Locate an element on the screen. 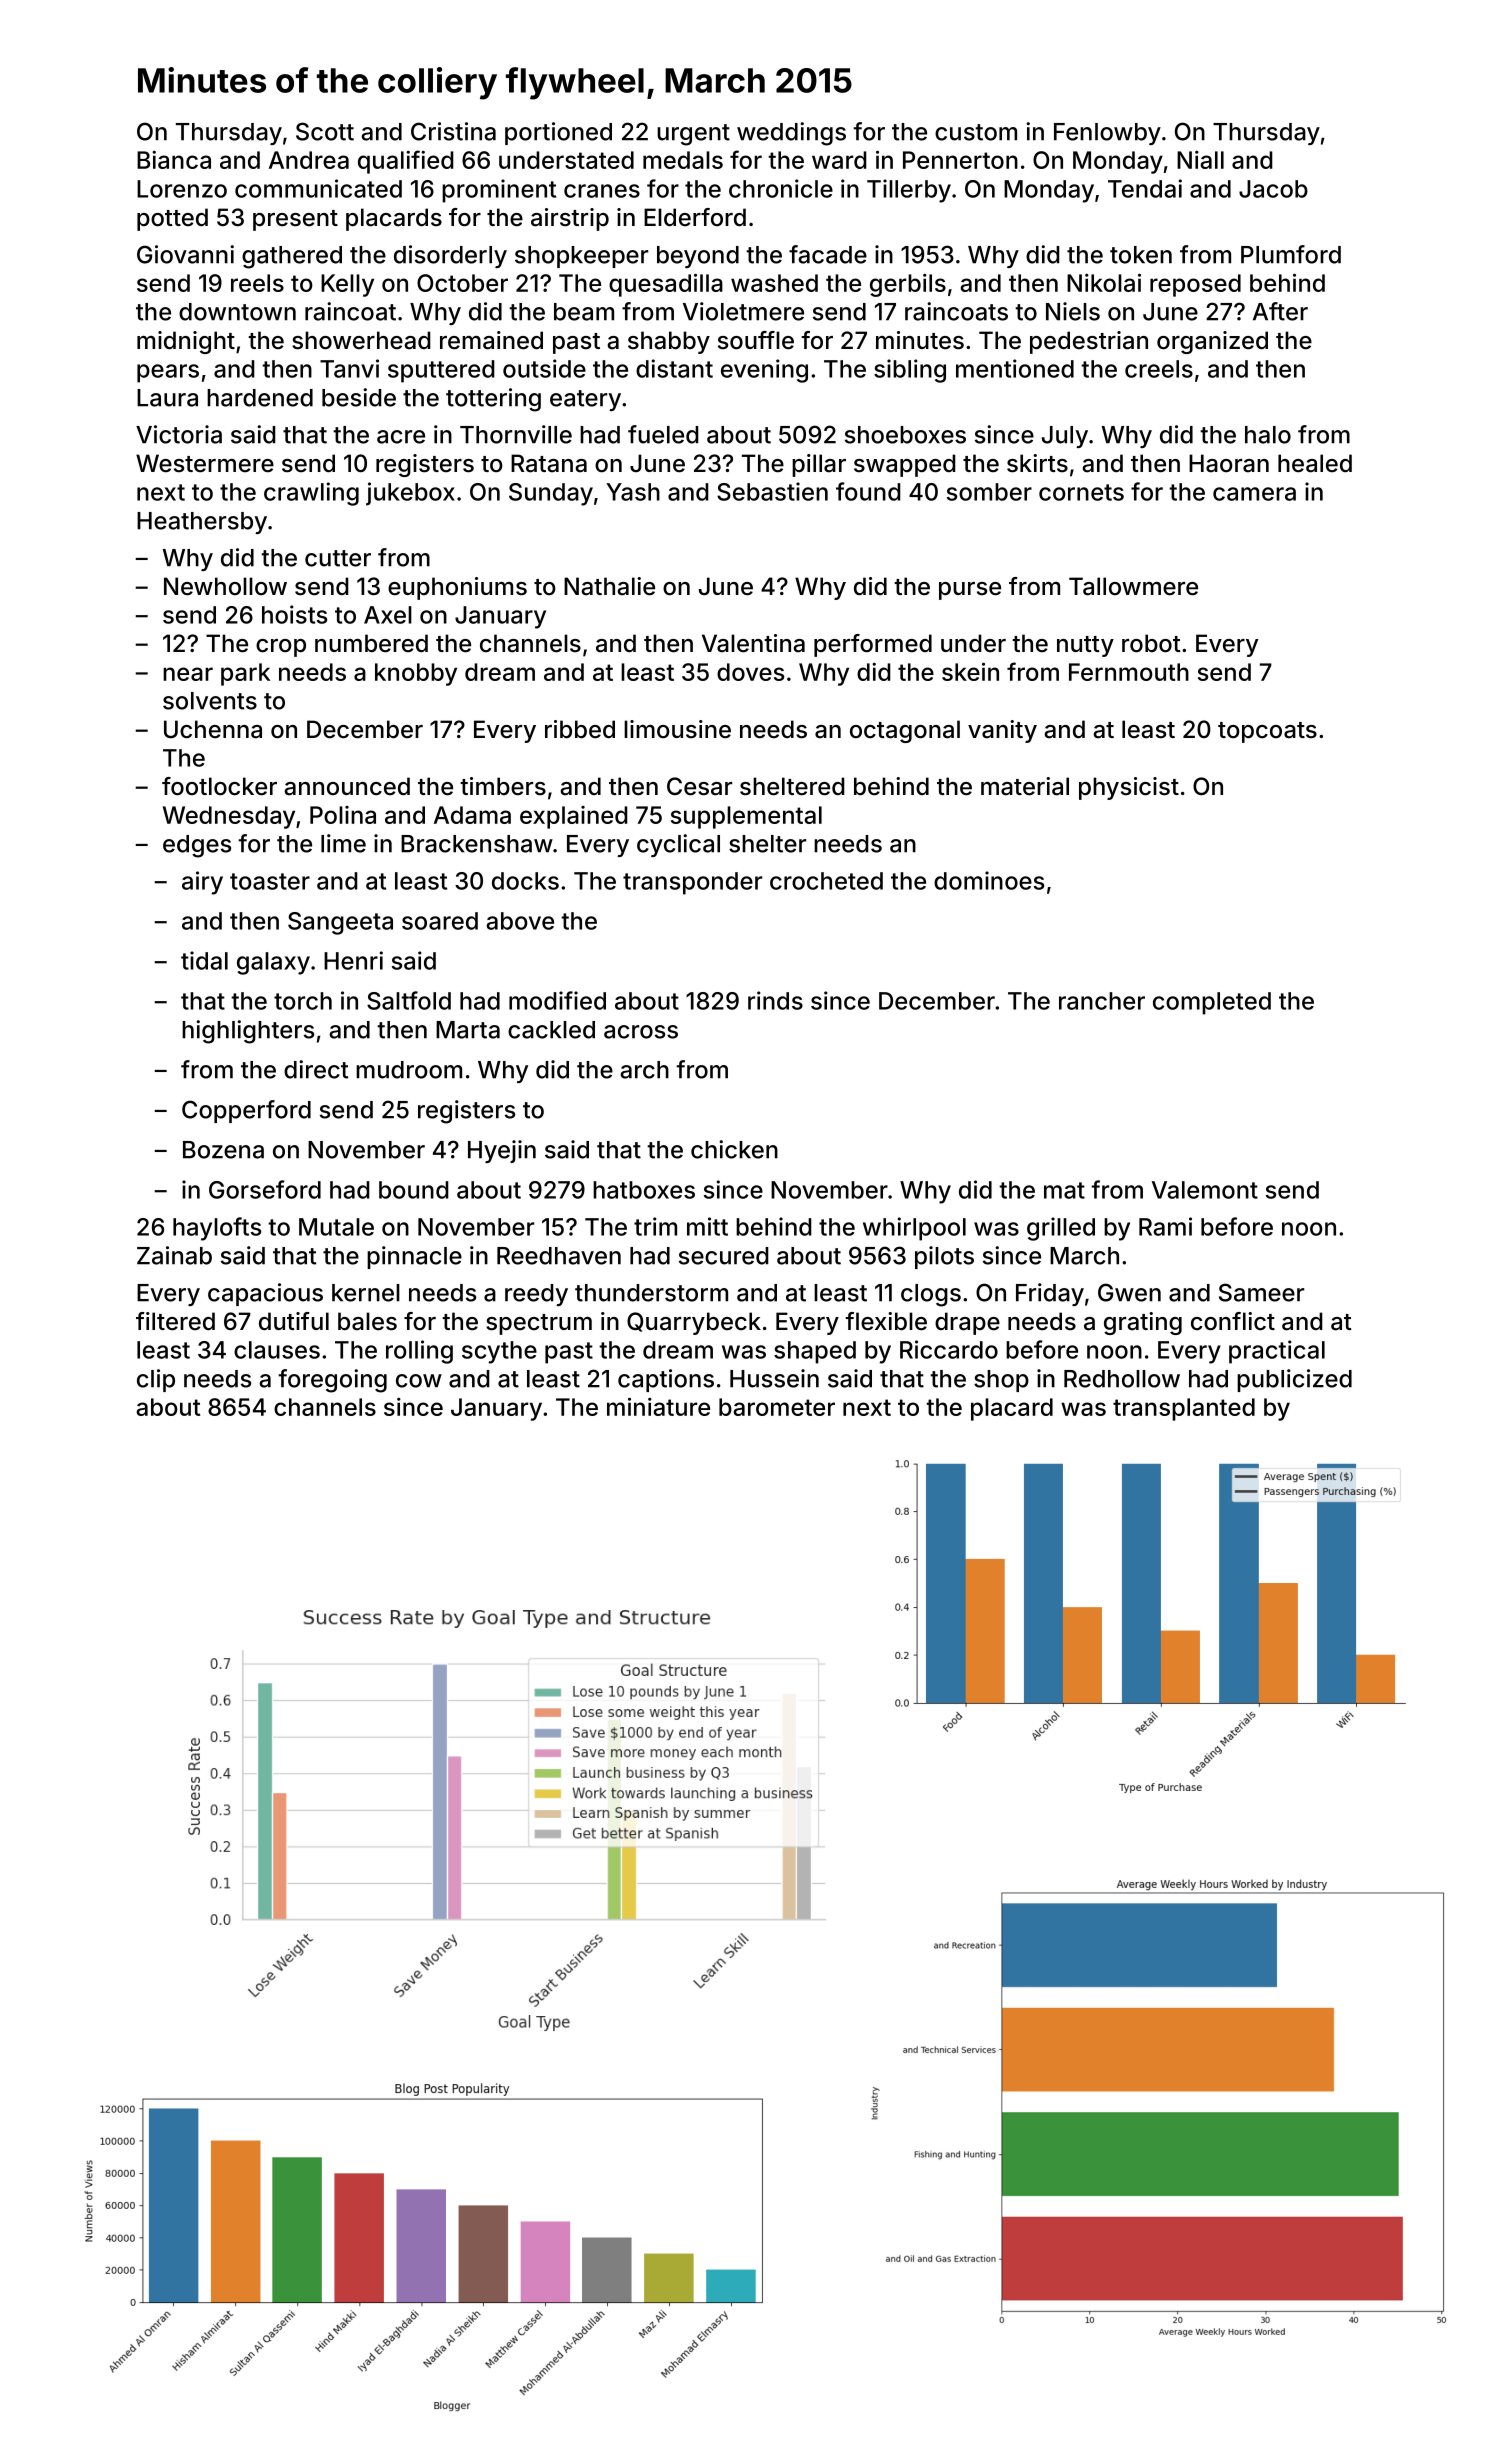 This screenshot has height=2464, width=1496. completed is located at coordinates (1212, 1003).
